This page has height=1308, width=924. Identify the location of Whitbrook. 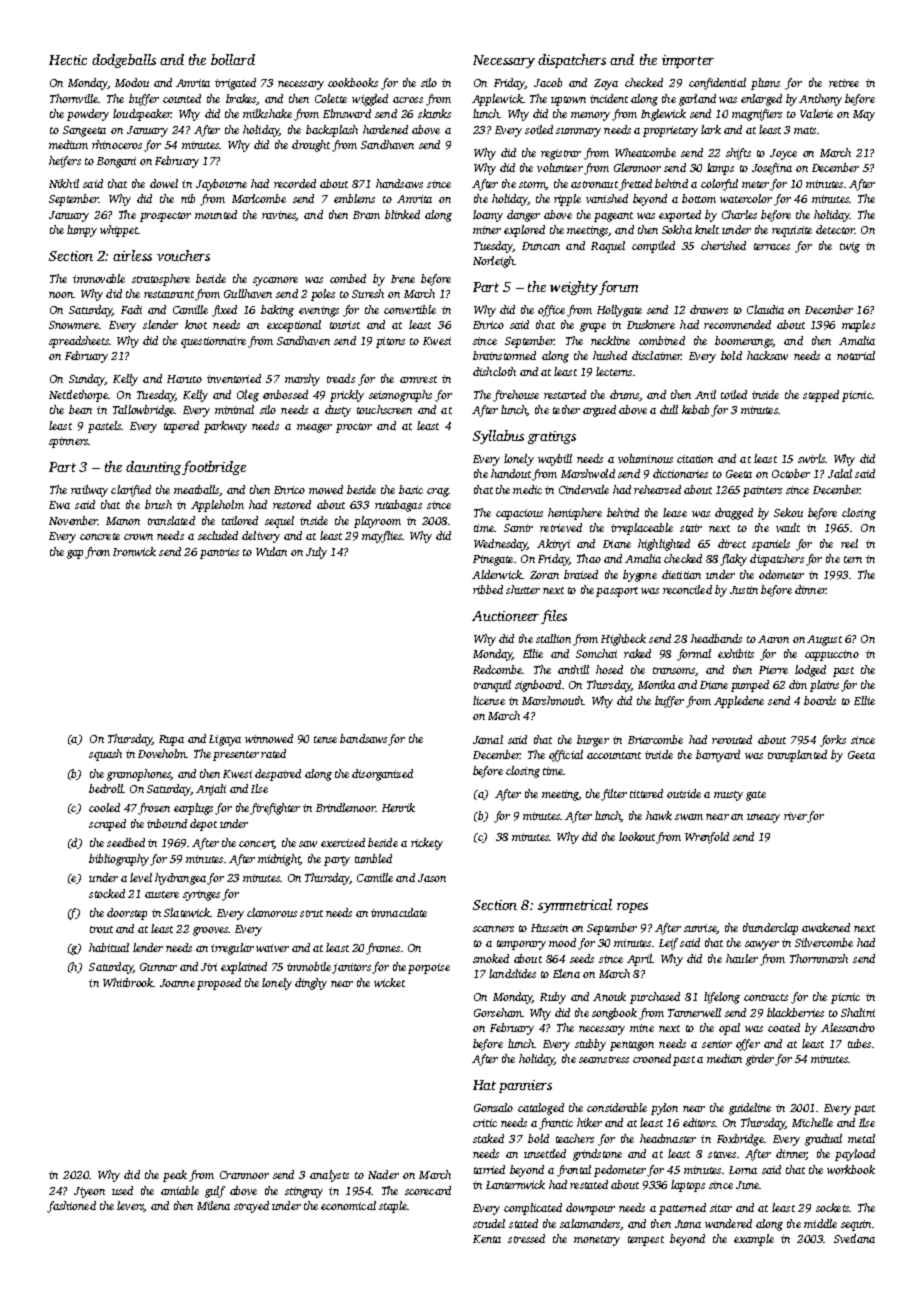
(128, 982).
